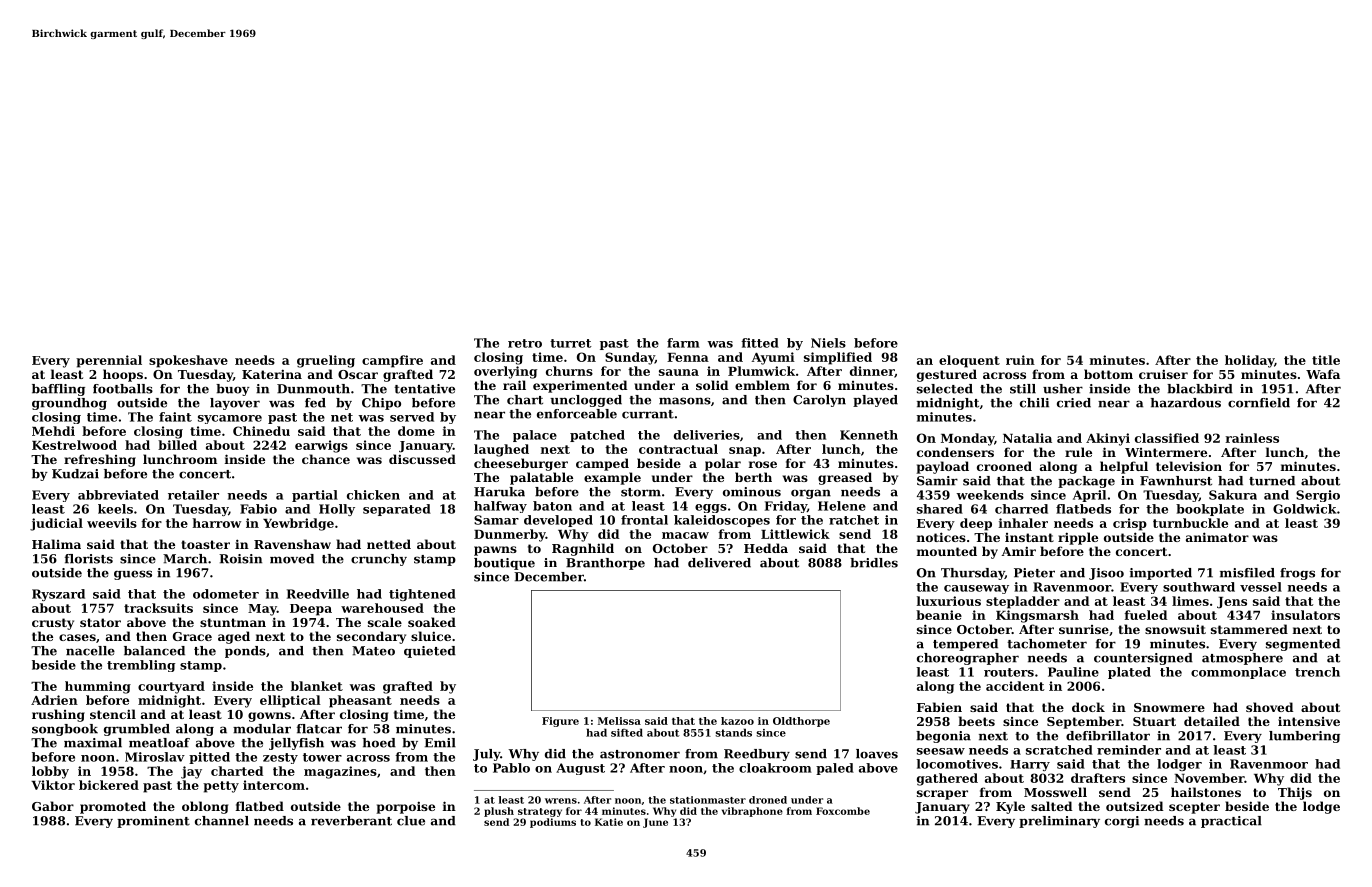  What do you see at coordinates (1106, 574) in the page?
I see `Jisoo` at bounding box center [1106, 574].
